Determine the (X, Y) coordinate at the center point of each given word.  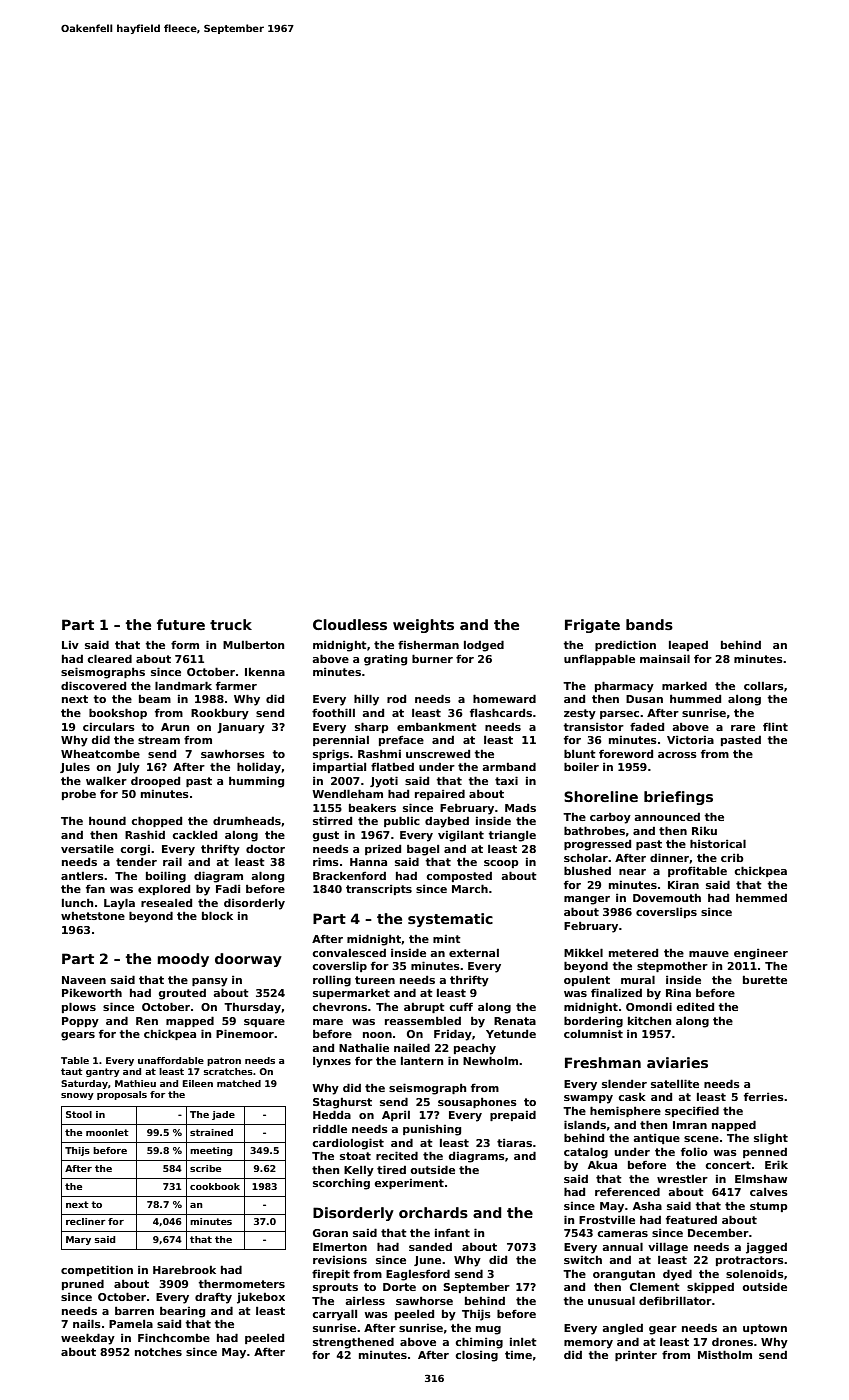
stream (159, 740)
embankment (437, 727)
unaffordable (171, 1060)
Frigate (592, 626)
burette (765, 980)
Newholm (490, 1060)
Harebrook (184, 1270)
